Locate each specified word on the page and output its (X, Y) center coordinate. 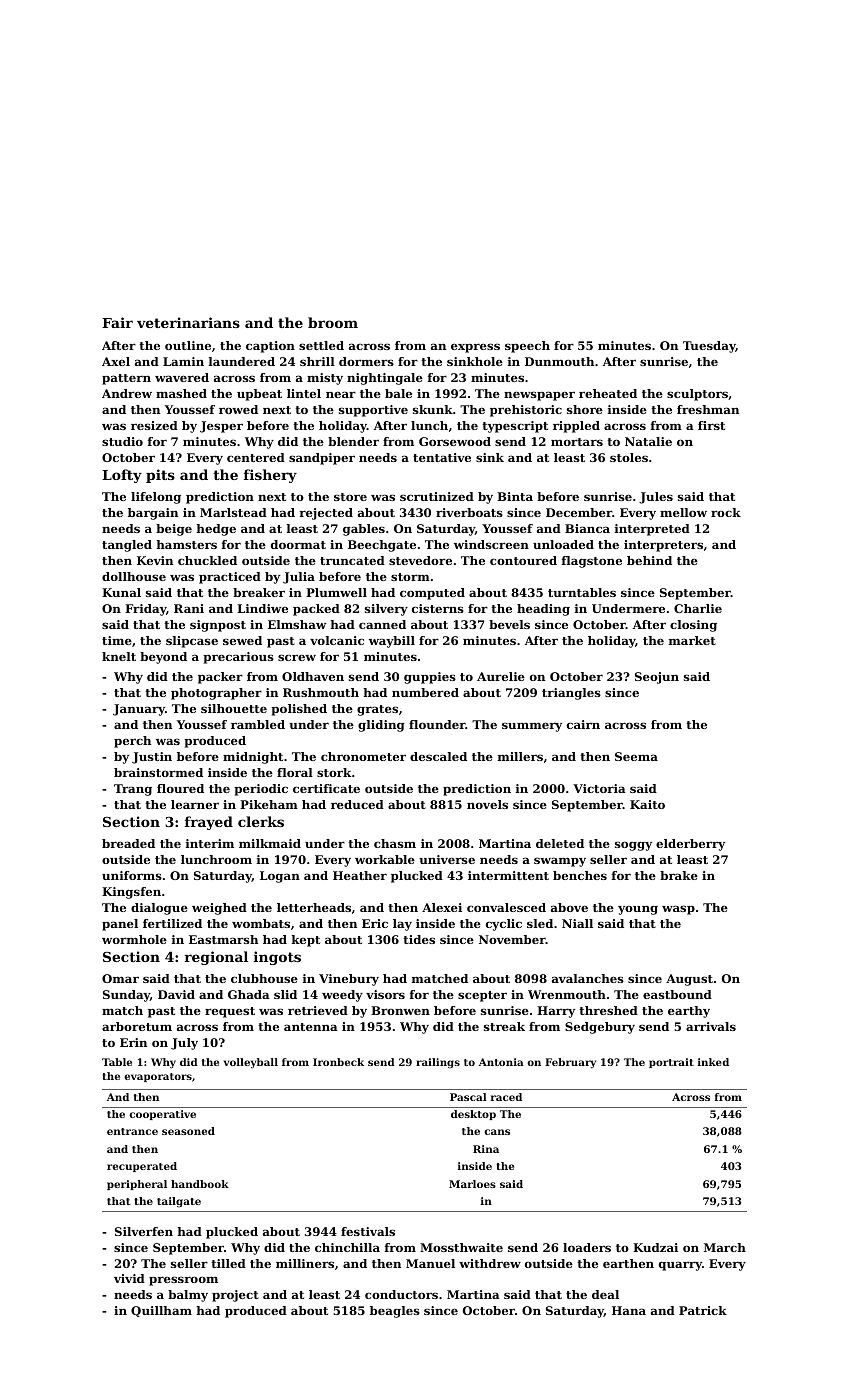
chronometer (363, 756)
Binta (515, 496)
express (475, 348)
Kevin (155, 560)
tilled (228, 1263)
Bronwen (400, 1010)
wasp (678, 910)
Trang (133, 790)
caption (270, 347)
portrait (671, 1063)
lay (402, 925)
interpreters (663, 546)
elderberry (690, 845)
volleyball (251, 1063)
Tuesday (709, 347)
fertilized (172, 923)
